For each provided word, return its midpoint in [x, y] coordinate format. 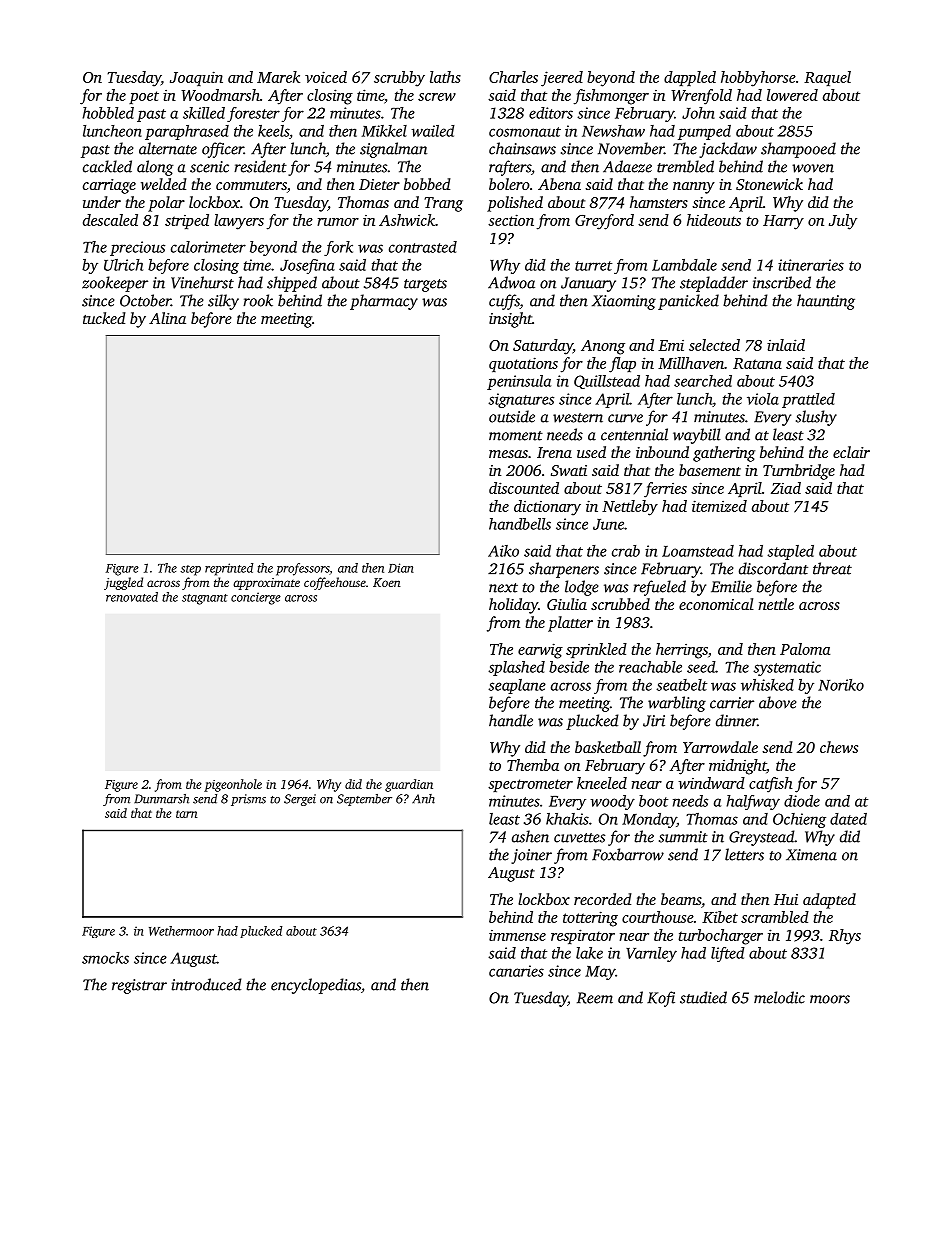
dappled [690, 78]
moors [830, 999]
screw [437, 97]
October [145, 300]
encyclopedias [316, 986]
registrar [139, 986]
